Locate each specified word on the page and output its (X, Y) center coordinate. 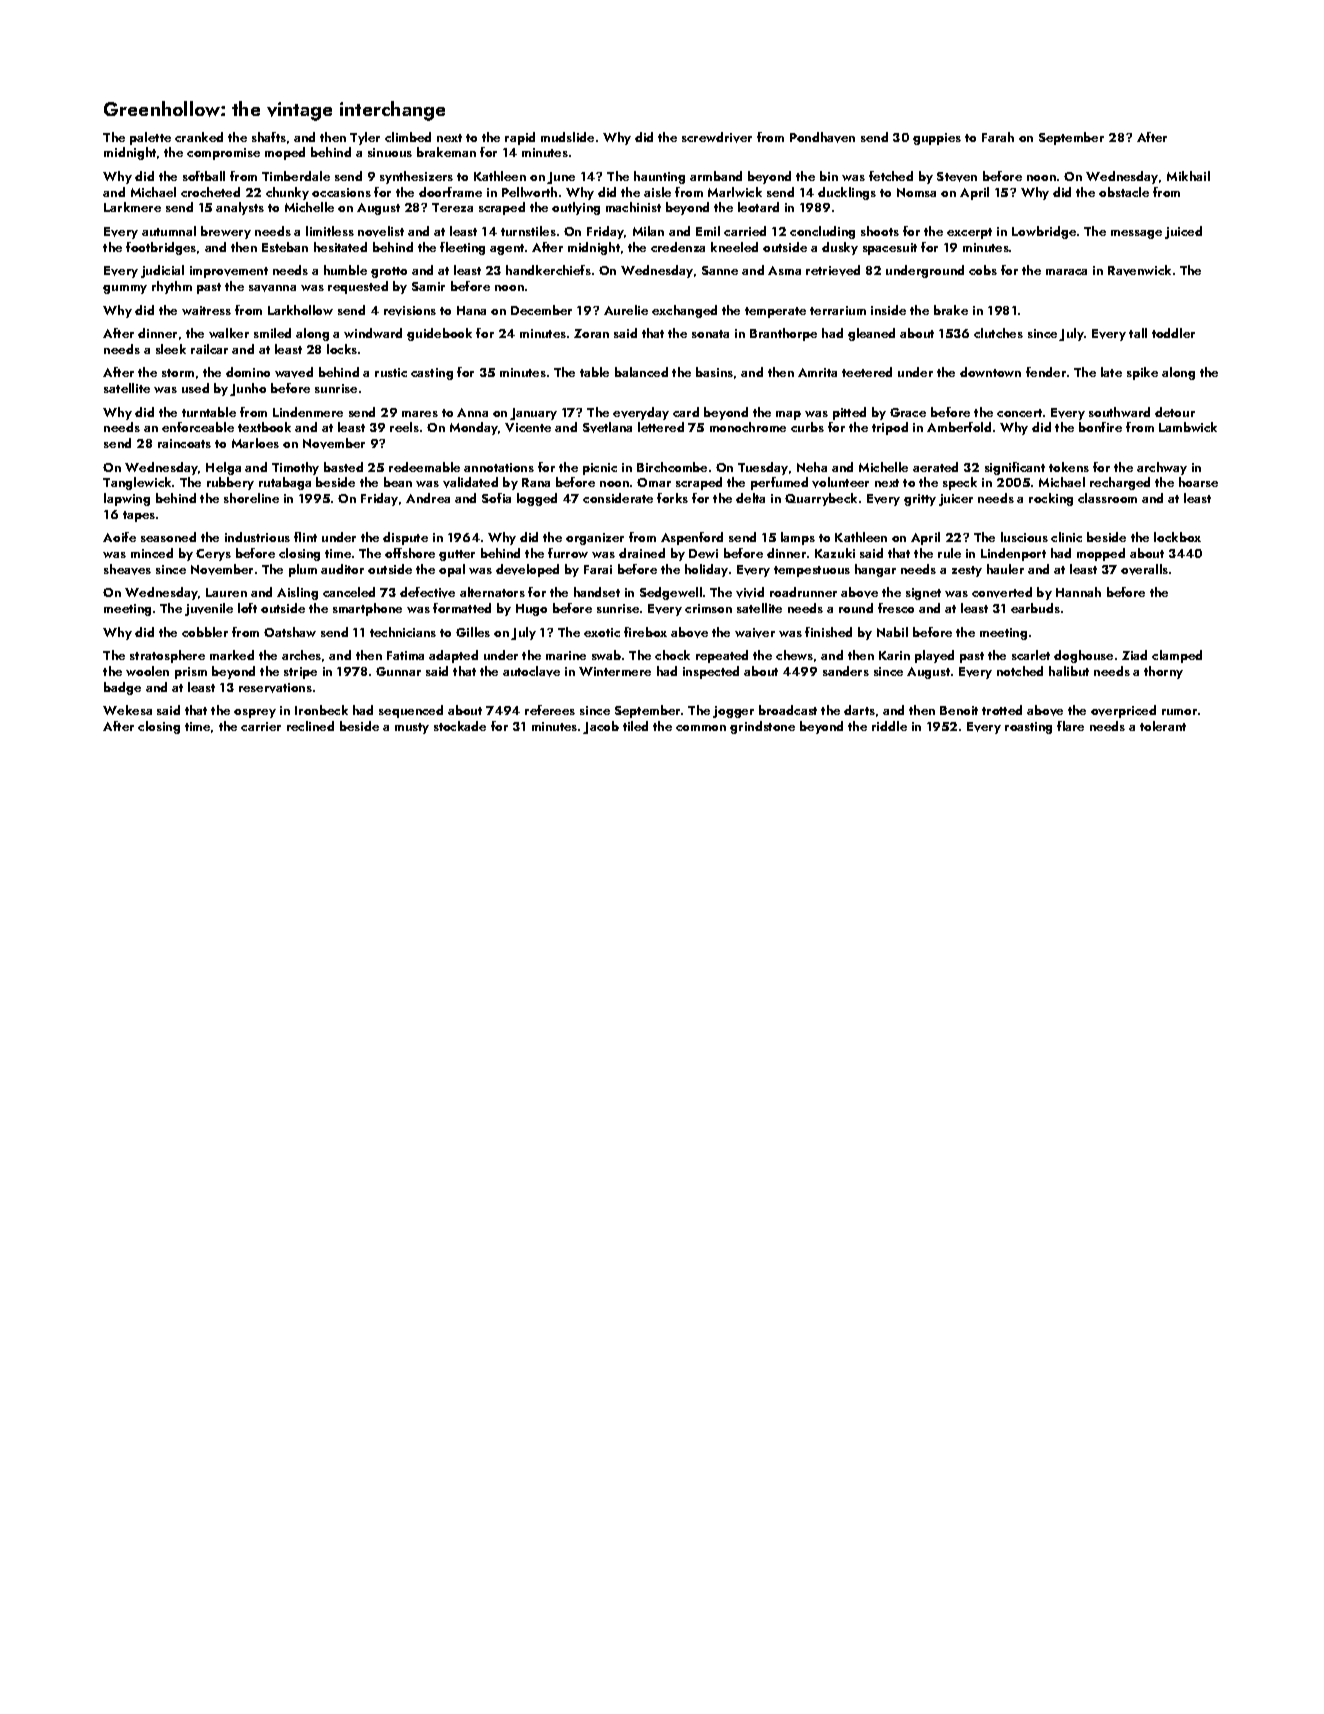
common (701, 728)
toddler (1173, 333)
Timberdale (296, 176)
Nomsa (916, 192)
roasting (1028, 728)
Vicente (528, 427)
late (1111, 372)
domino (248, 372)
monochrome (748, 427)
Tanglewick (137, 483)
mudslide (567, 137)
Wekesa (127, 710)
